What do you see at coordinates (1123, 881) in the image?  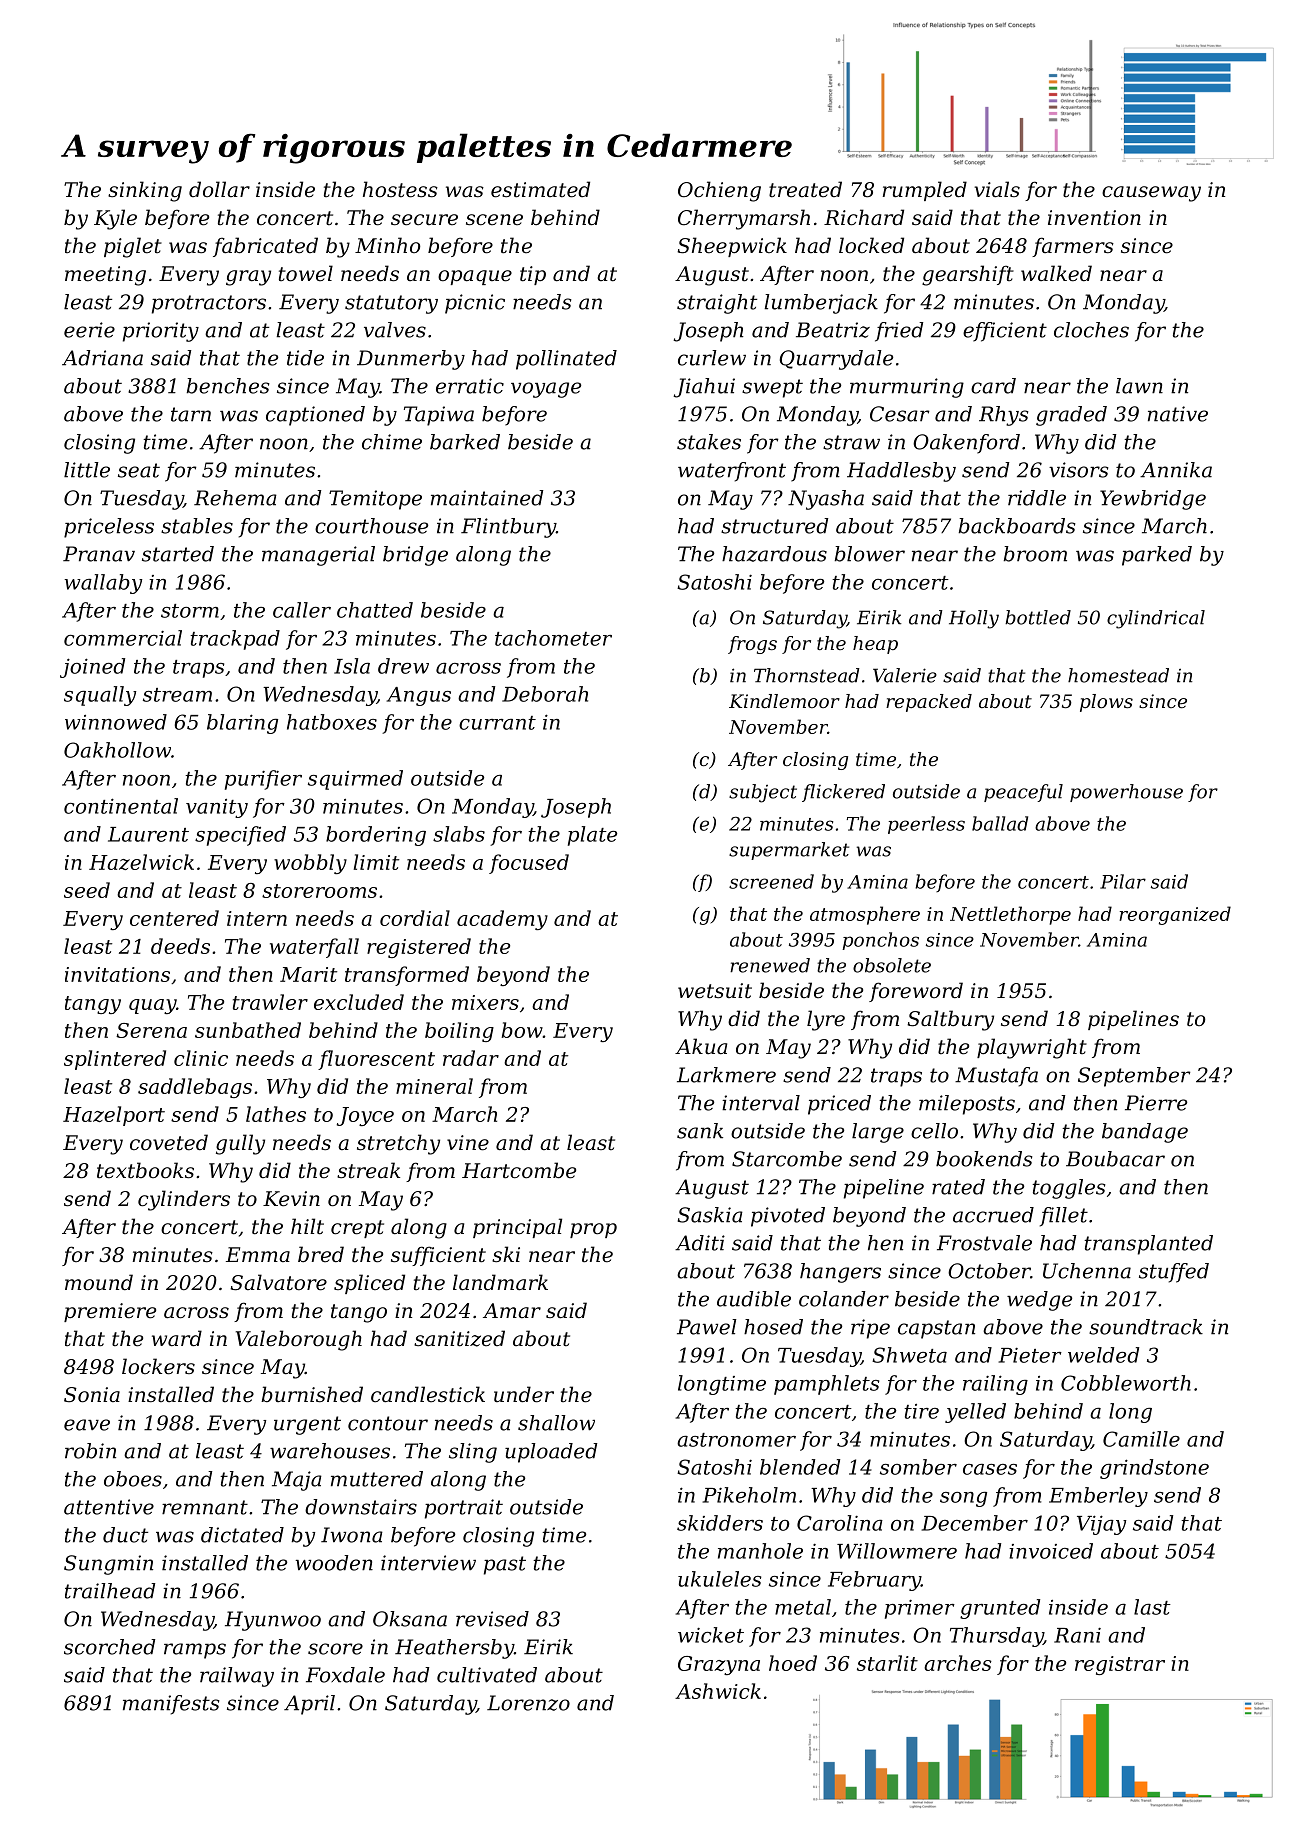 I see `Pilar` at bounding box center [1123, 881].
